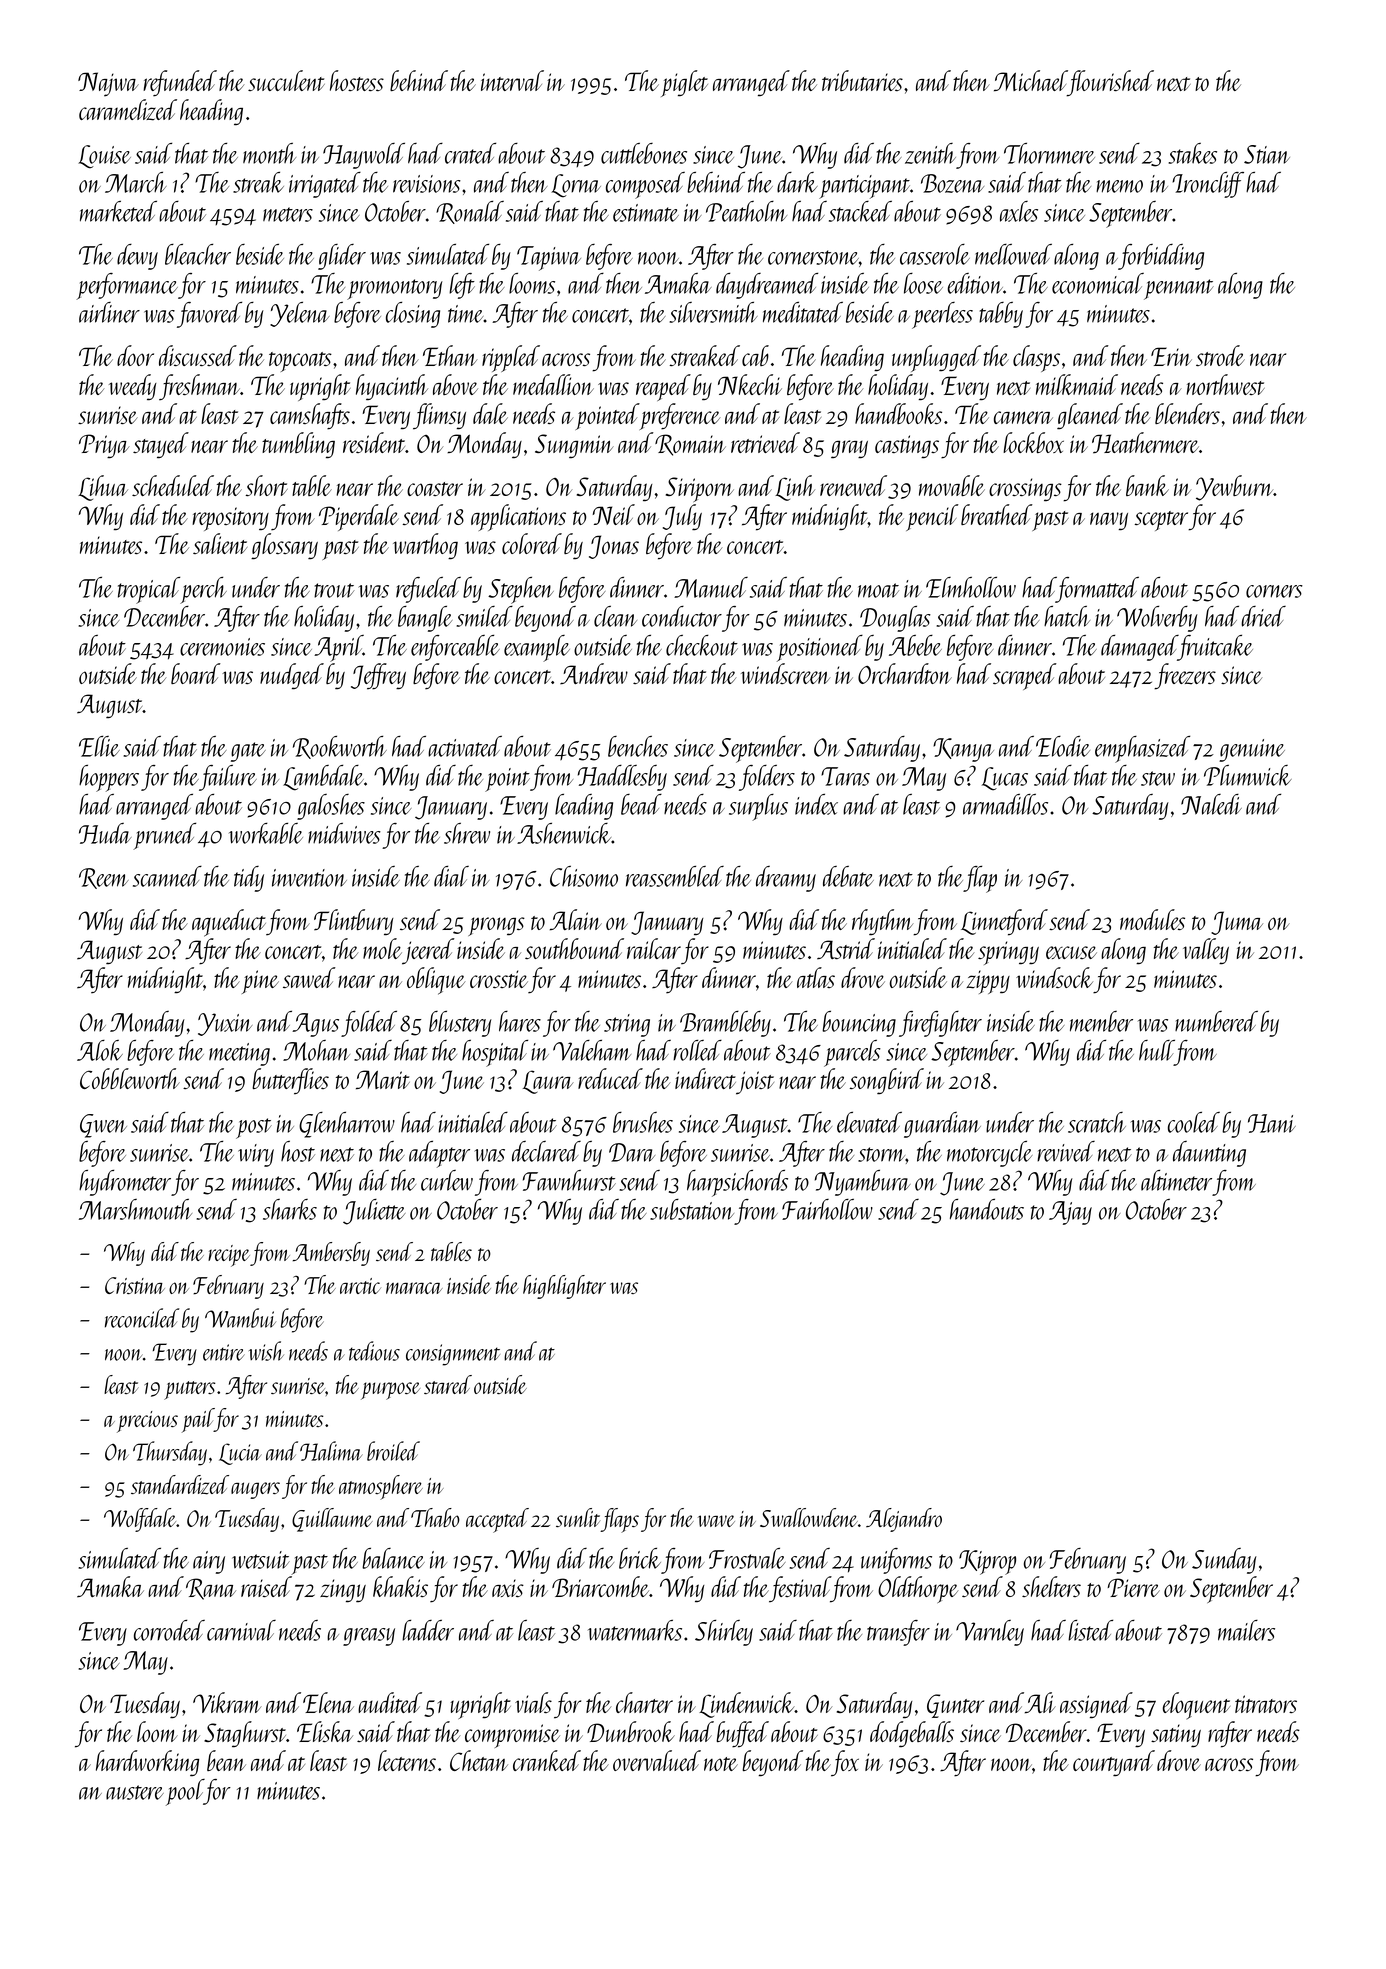 The width and height of the page is (1386, 1969). Describe the element at coordinates (1187, 413) in the page. I see `blenders` at that location.
